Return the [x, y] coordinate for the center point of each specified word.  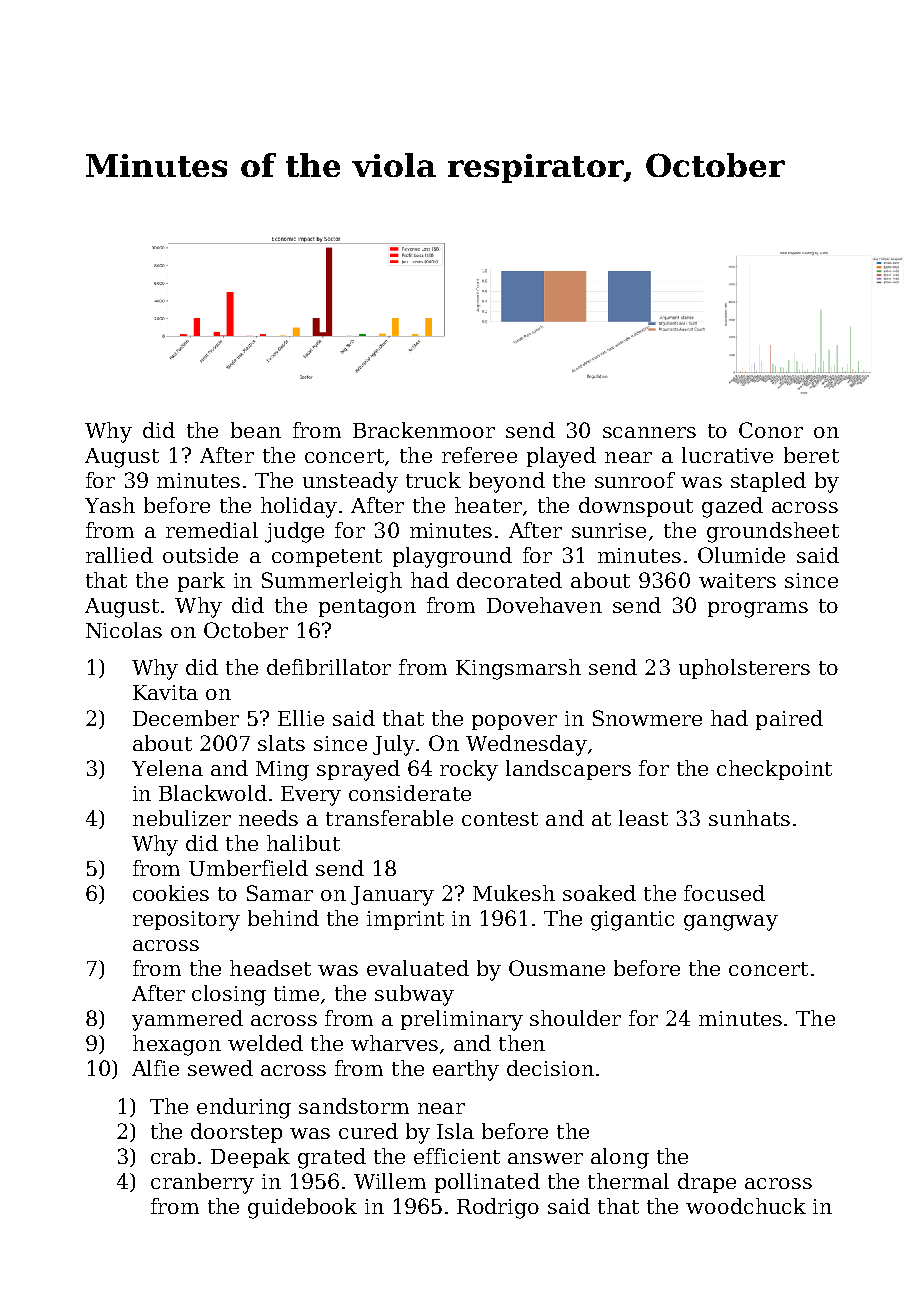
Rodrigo [498, 1208]
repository [186, 921]
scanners [649, 432]
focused [724, 893]
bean [256, 430]
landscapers [568, 770]
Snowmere [647, 718]
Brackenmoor [424, 430]
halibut [303, 843]
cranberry [202, 1183]
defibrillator [329, 667]
